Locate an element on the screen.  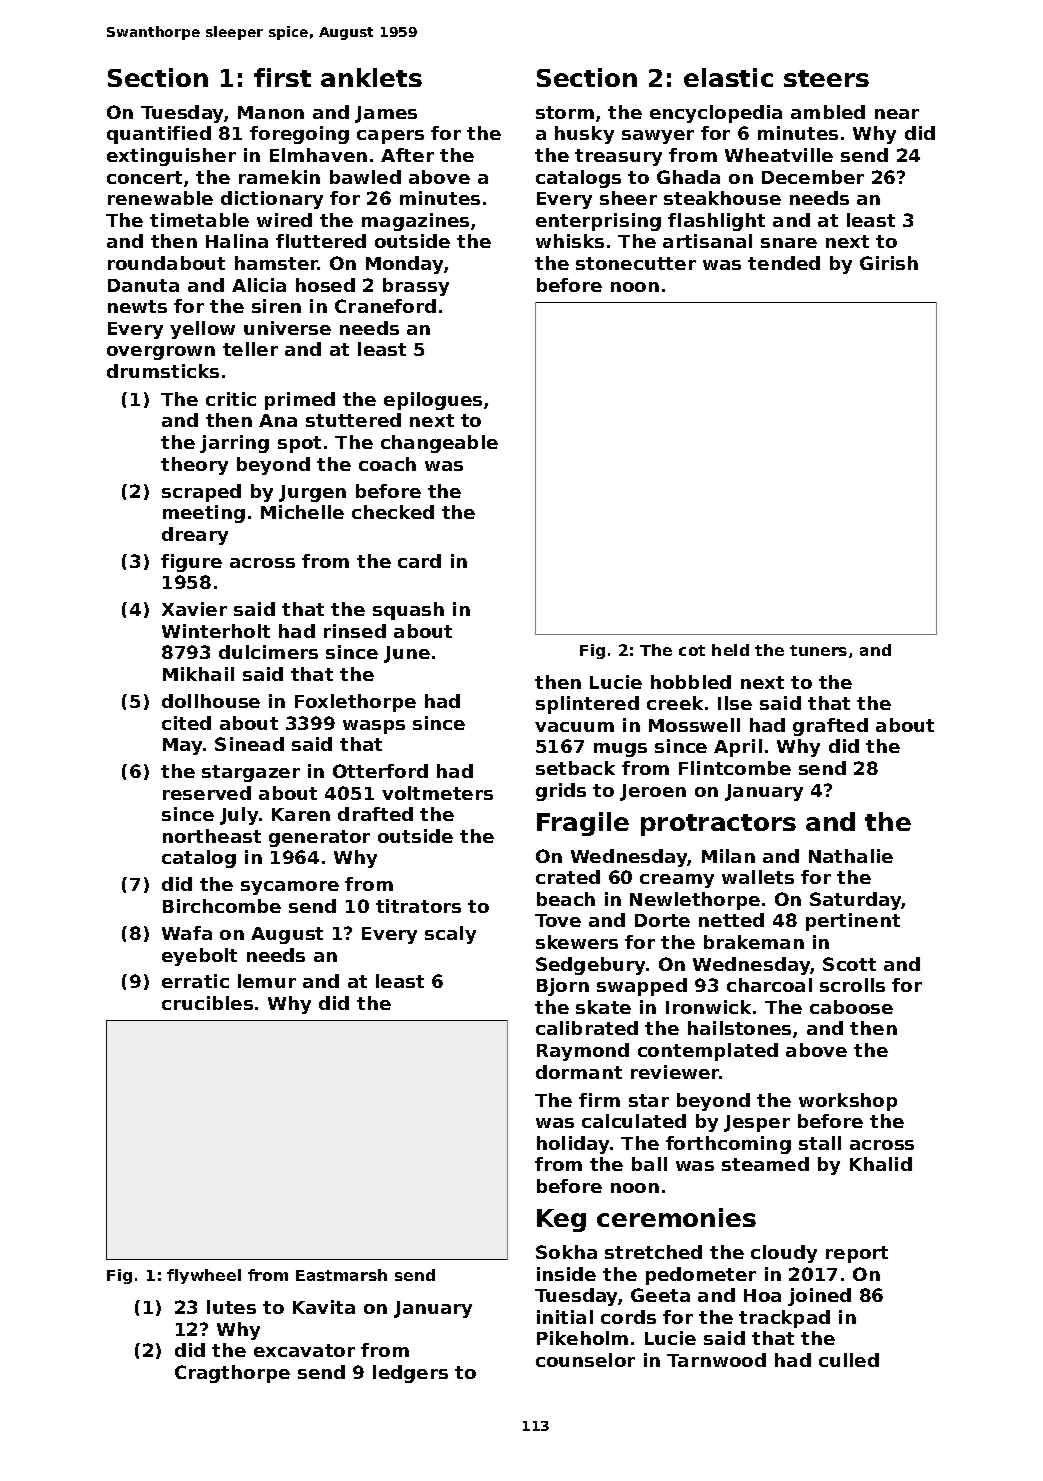
hailstones is located at coordinates (739, 1028).
